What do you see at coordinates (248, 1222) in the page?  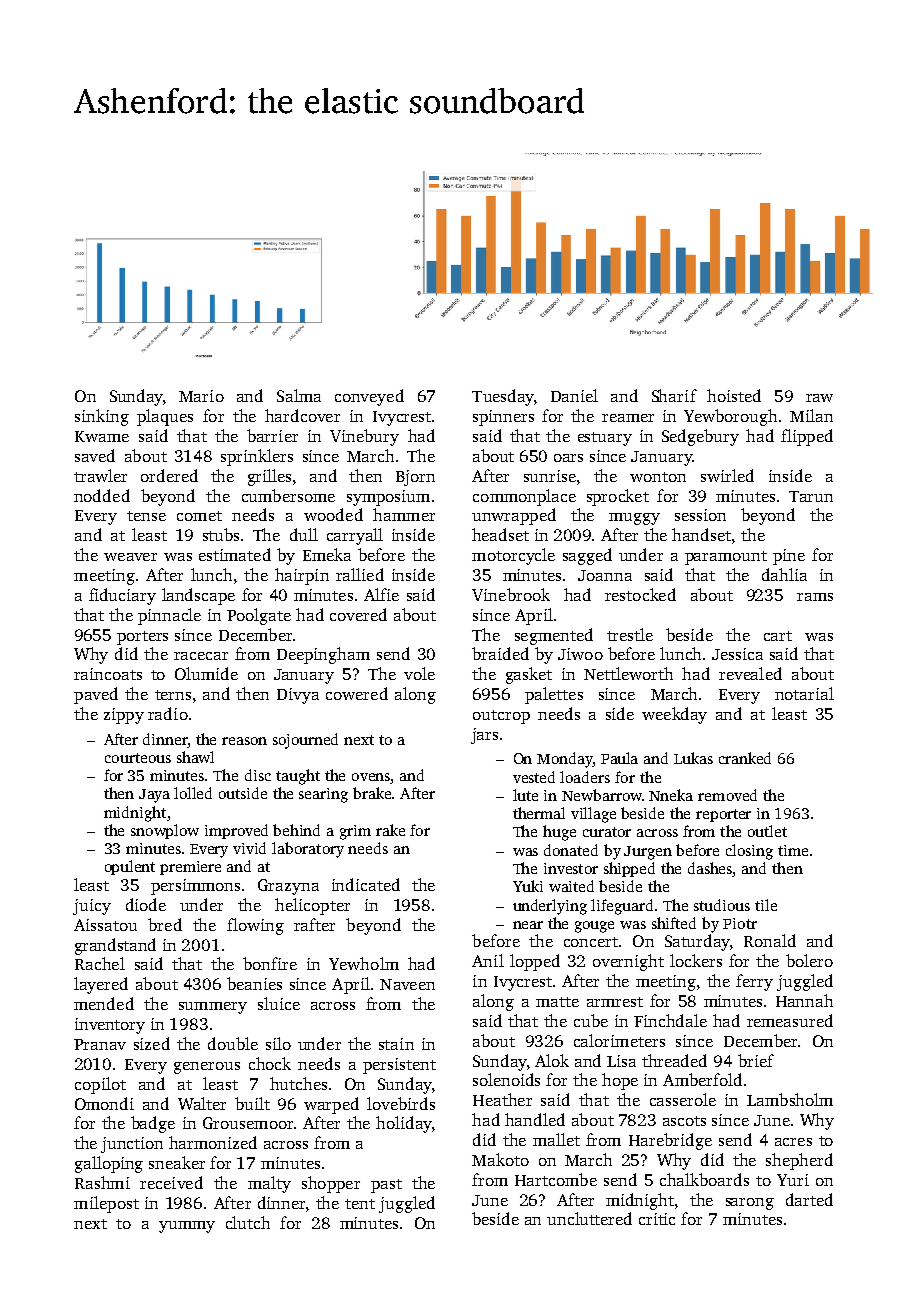 I see `clutch` at bounding box center [248, 1222].
